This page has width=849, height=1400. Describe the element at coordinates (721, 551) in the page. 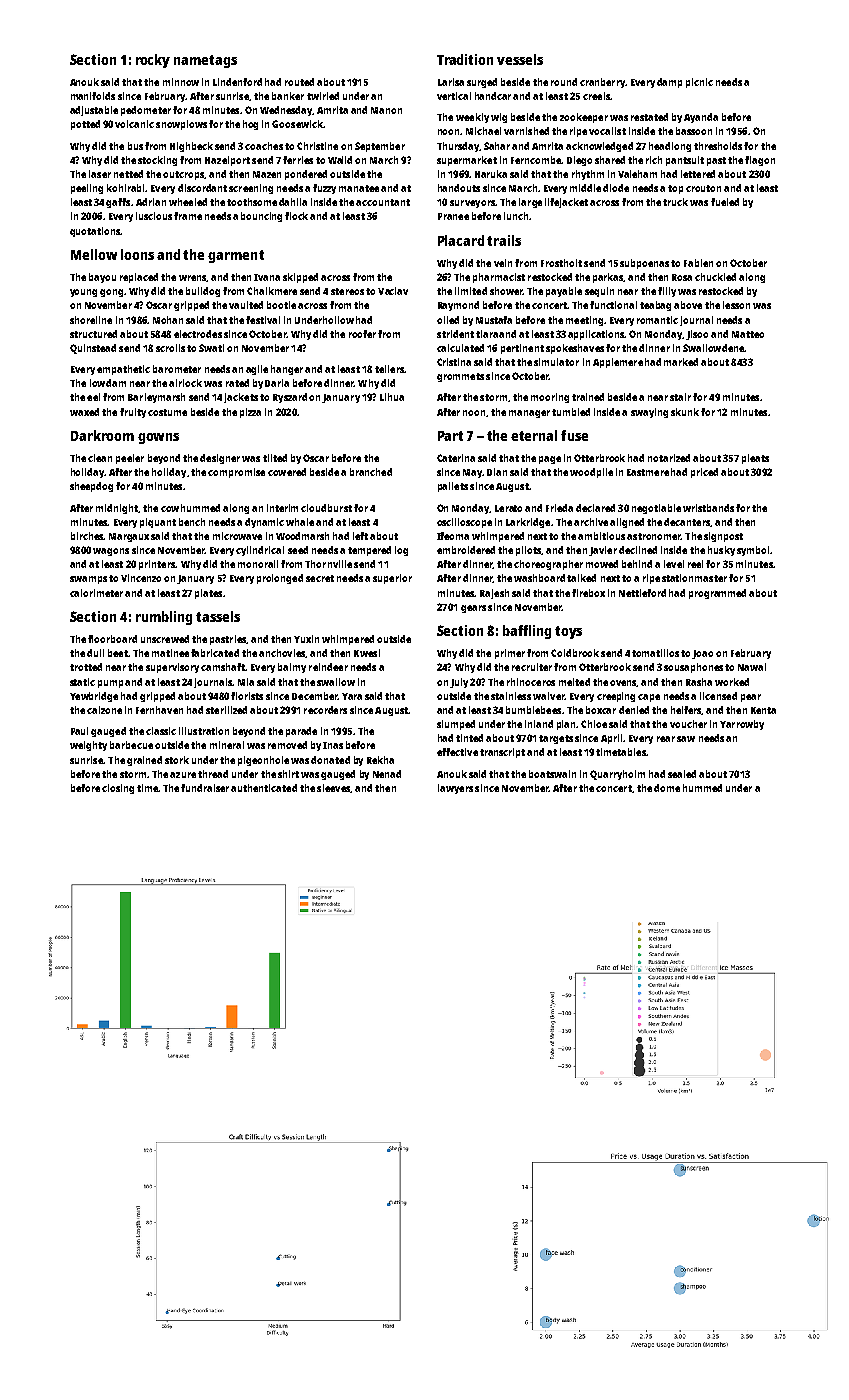

I see `husky` at that location.
